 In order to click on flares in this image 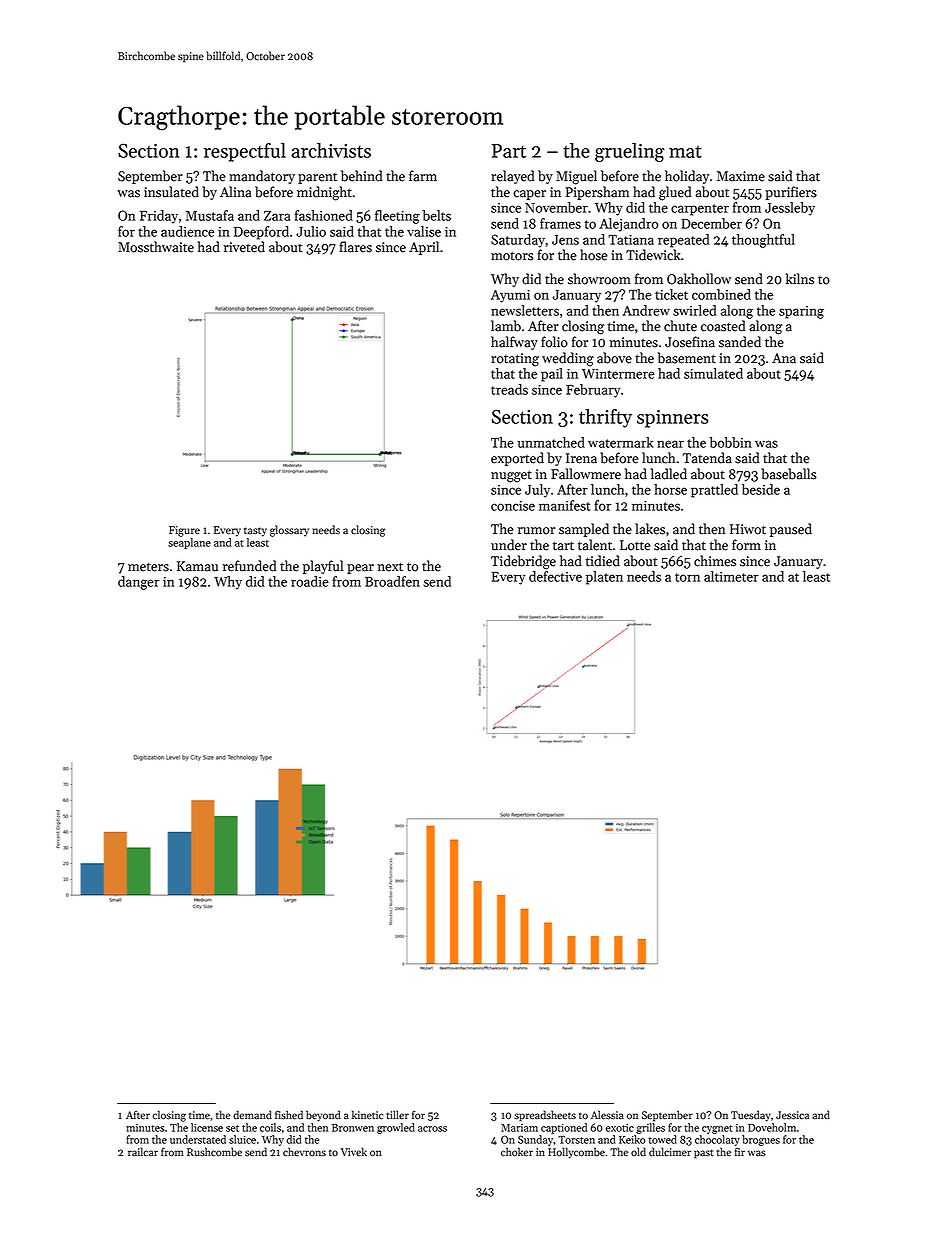, I will do `click(355, 247)`.
